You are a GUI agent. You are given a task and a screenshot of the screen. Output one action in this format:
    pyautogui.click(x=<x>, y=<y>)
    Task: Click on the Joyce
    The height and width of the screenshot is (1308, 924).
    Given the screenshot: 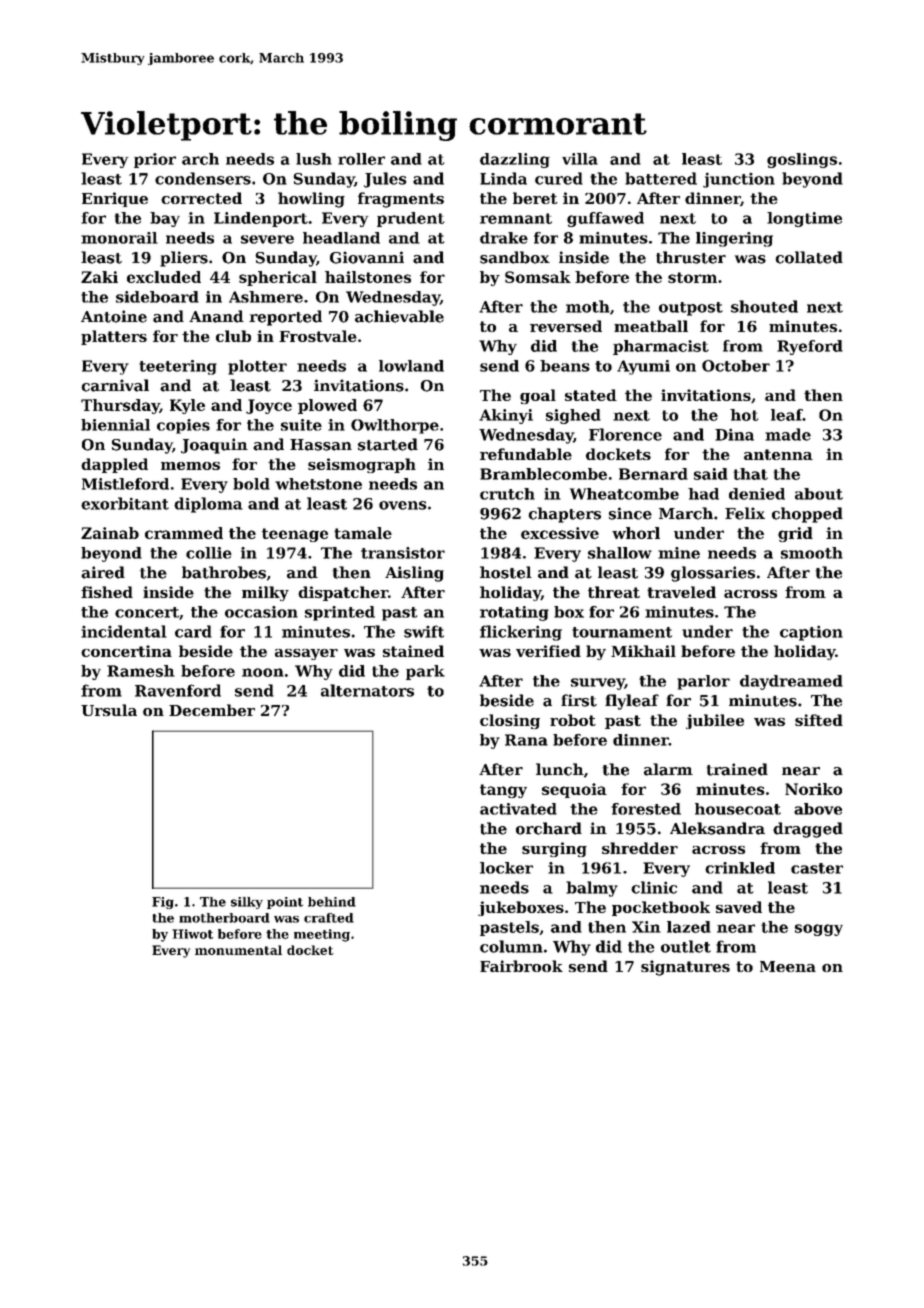 What is the action you would take?
    pyautogui.click(x=269, y=406)
